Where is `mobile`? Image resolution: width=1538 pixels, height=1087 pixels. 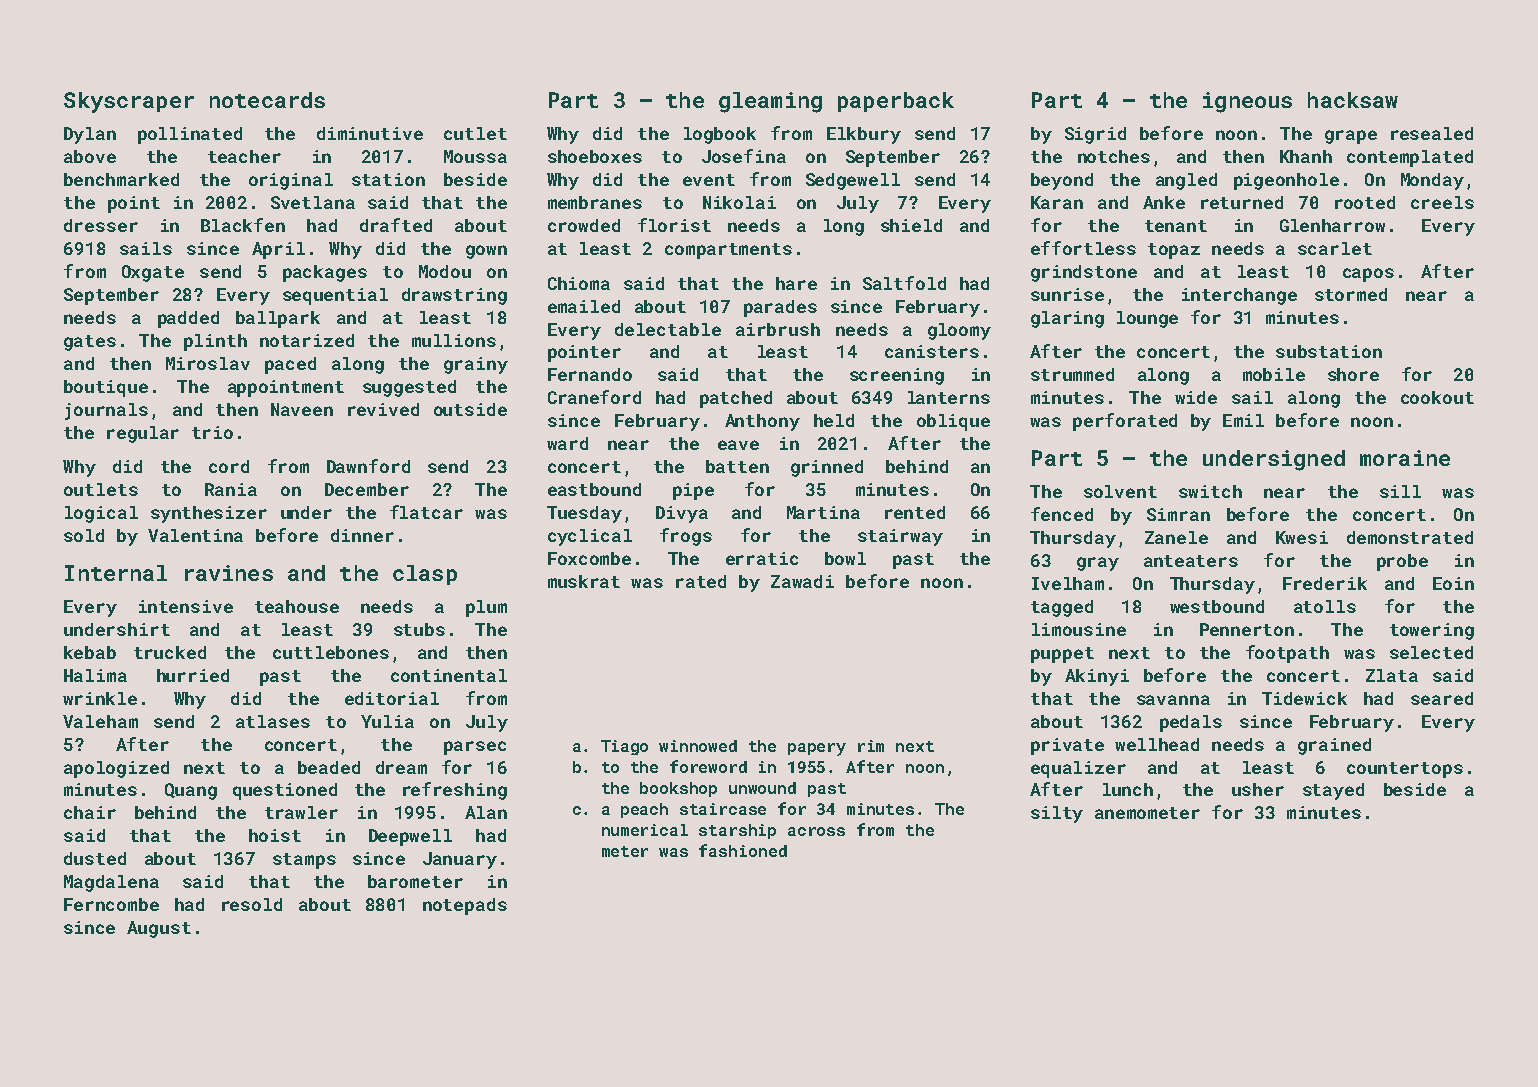
mobile is located at coordinates (1274, 374).
